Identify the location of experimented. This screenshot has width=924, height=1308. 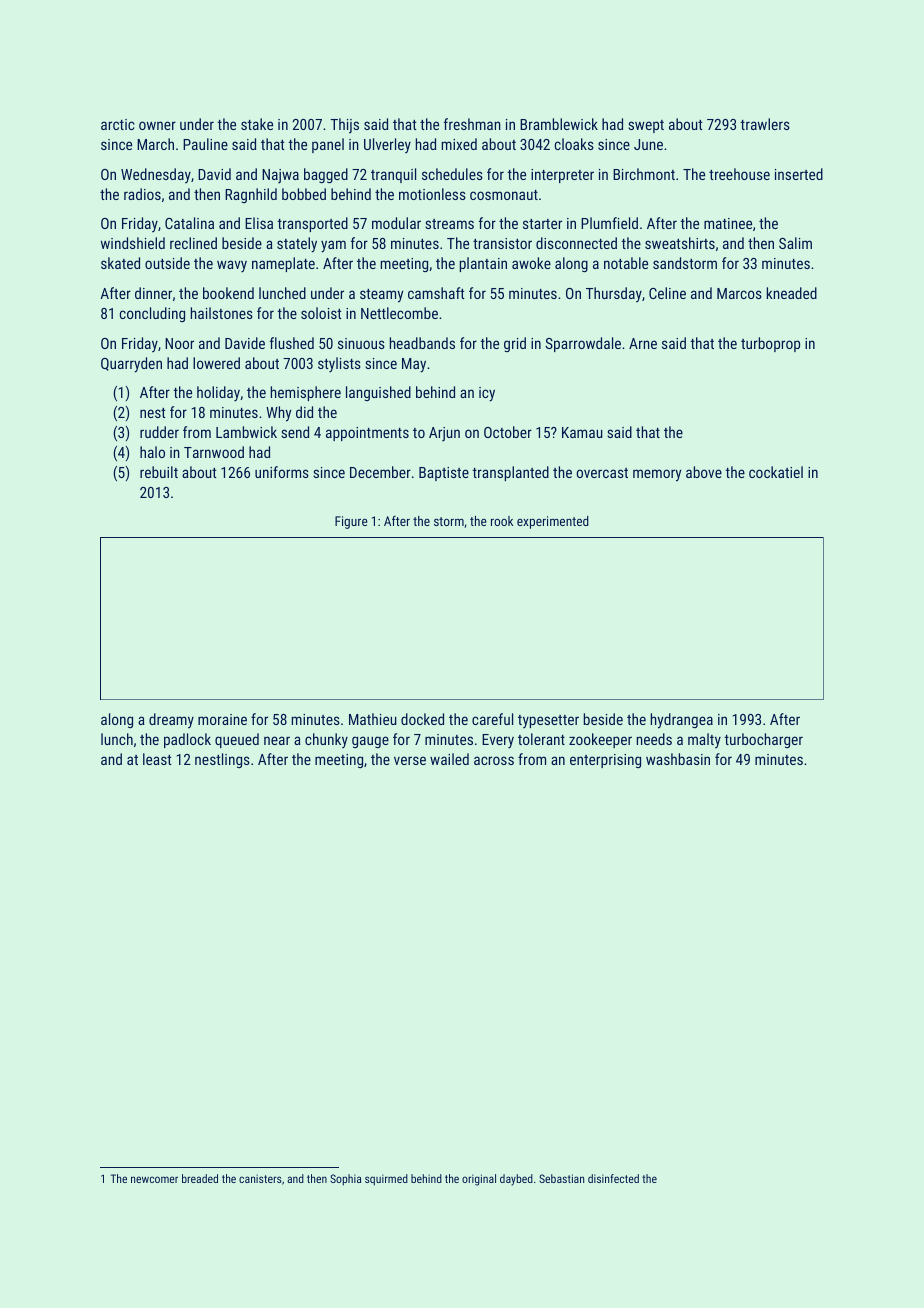
(553, 522).
